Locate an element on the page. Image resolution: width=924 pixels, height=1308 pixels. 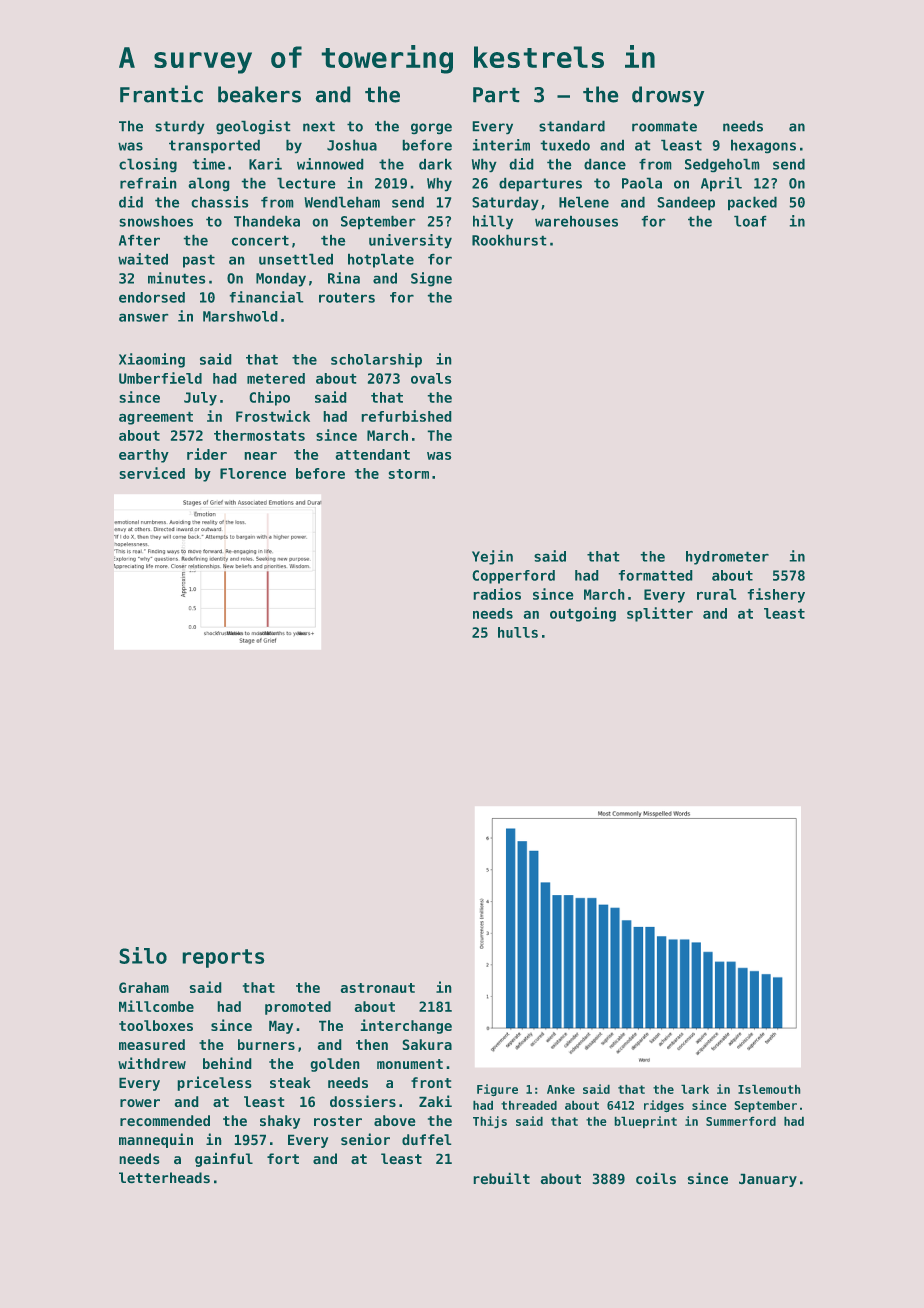
standard is located at coordinates (572, 126).
